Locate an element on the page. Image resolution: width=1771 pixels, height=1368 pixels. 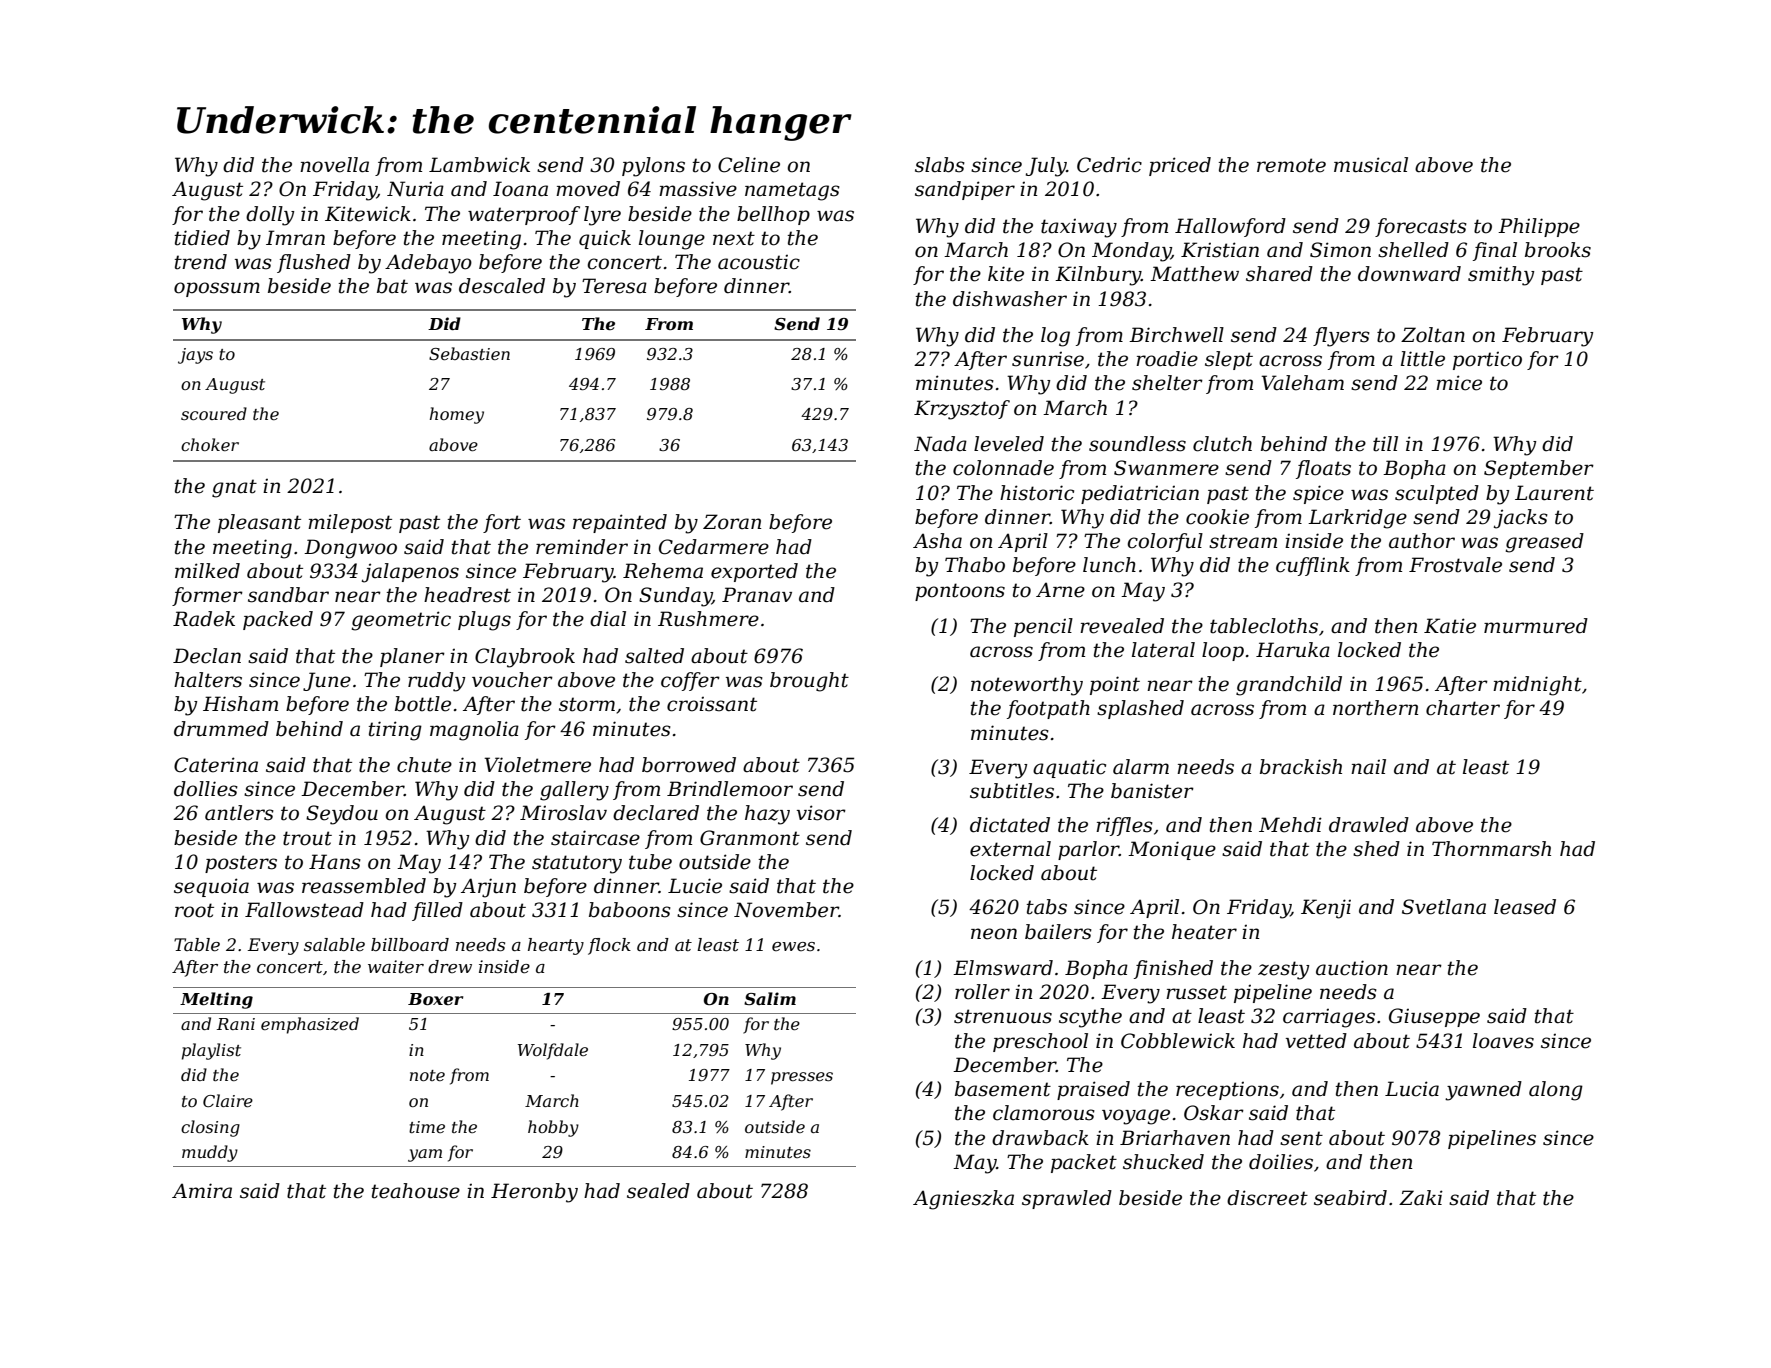
magnolia is located at coordinates (474, 731).
